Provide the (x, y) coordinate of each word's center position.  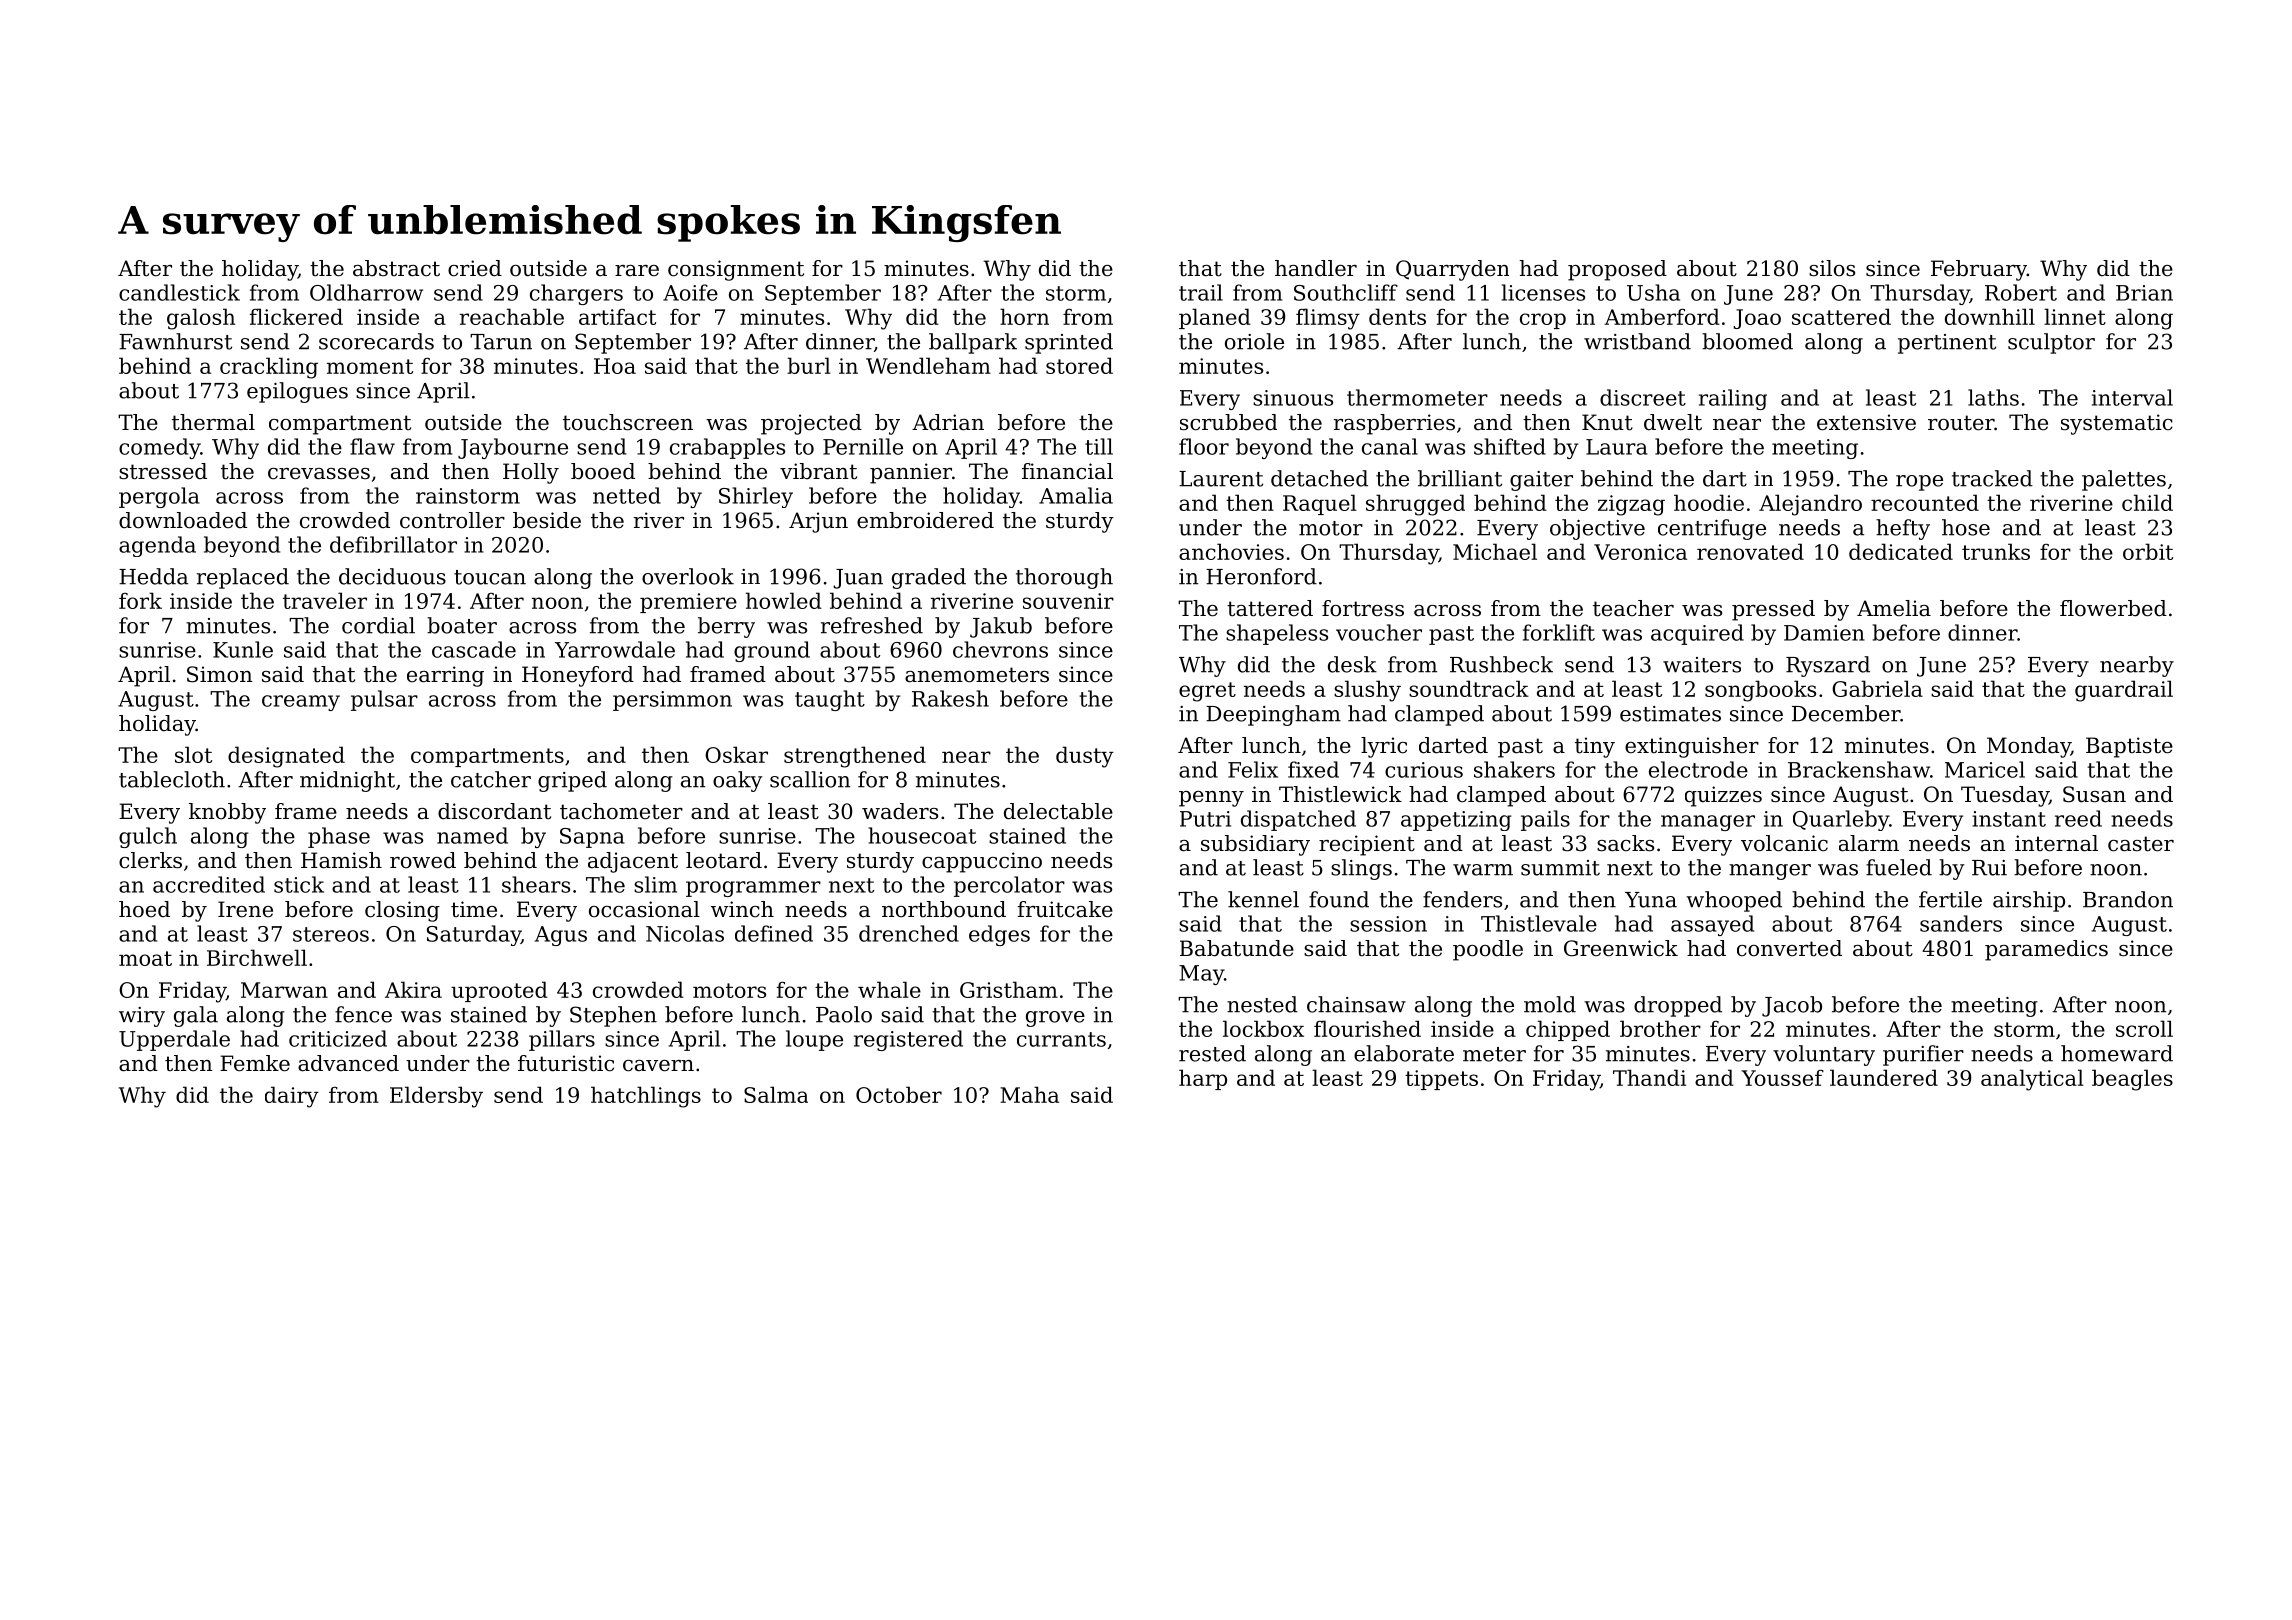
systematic (2117, 424)
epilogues (297, 392)
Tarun (501, 342)
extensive (1866, 422)
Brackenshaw (1859, 769)
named (472, 835)
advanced (348, 1063)
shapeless (1277, 634)
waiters (1702, 665)
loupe (814, 1040)
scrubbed (1228, 422)
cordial (378, 625)
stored (1079, 365)
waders (900, 811)
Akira (413, 989)
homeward (2117, 1053)
